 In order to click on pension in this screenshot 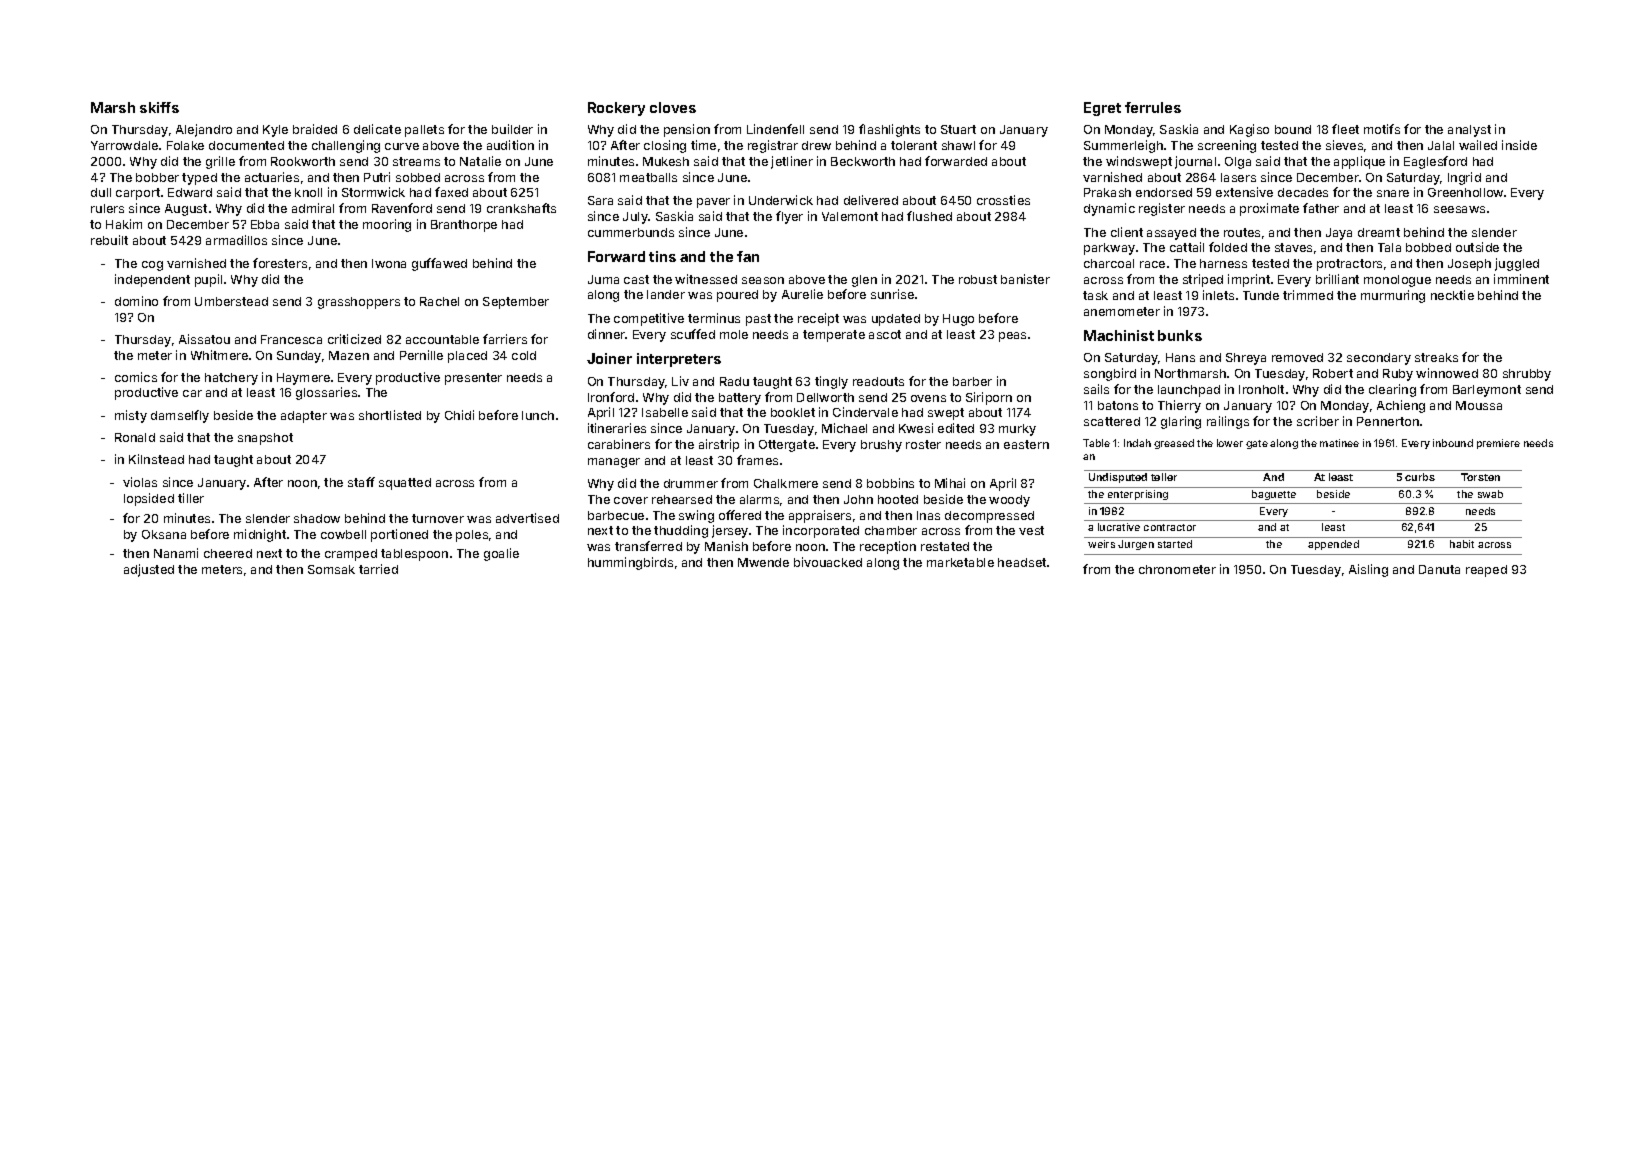, I will do `click(687, 130)`.
